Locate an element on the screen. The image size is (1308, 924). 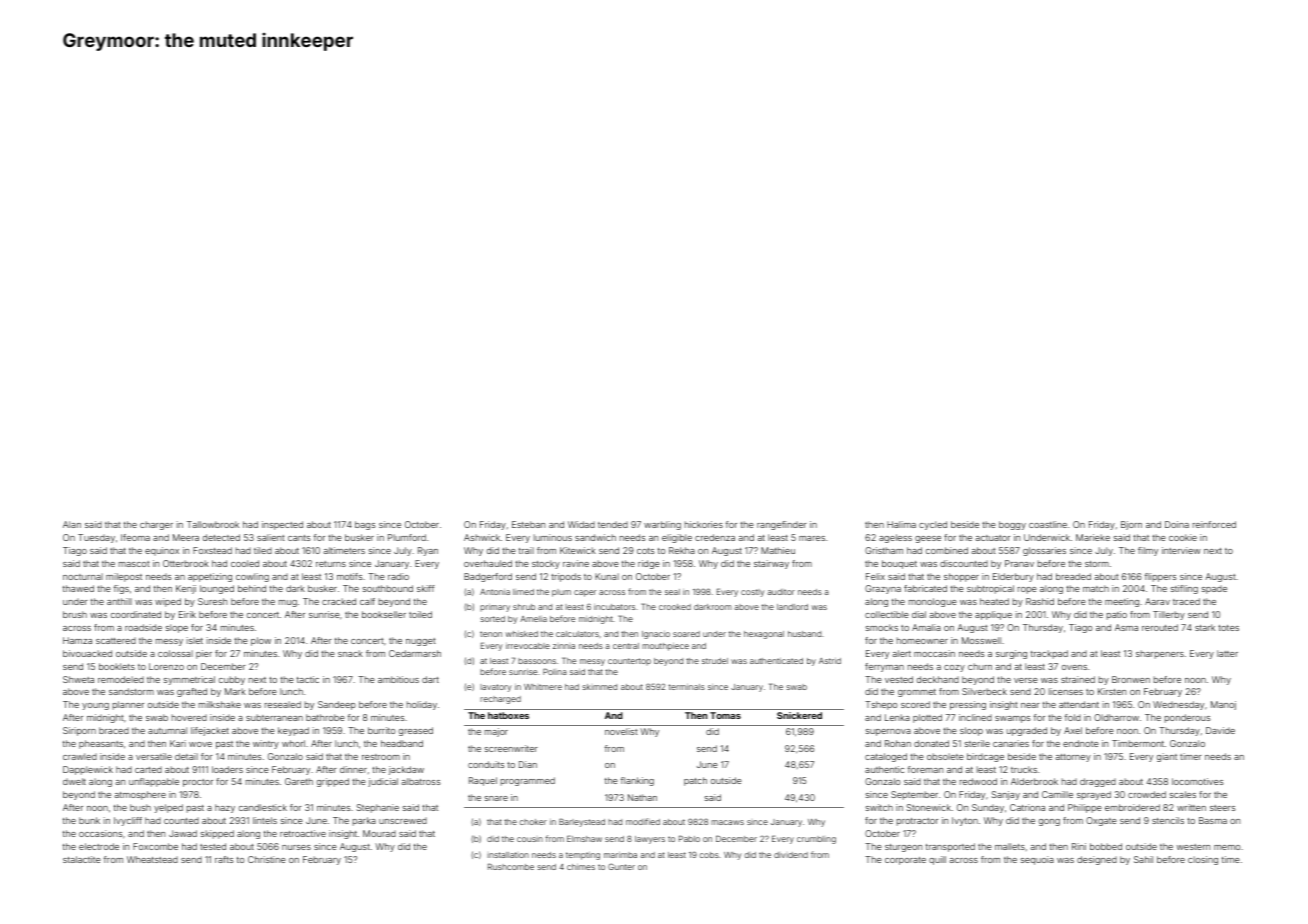
mares is located at coordinates (812, 538).
